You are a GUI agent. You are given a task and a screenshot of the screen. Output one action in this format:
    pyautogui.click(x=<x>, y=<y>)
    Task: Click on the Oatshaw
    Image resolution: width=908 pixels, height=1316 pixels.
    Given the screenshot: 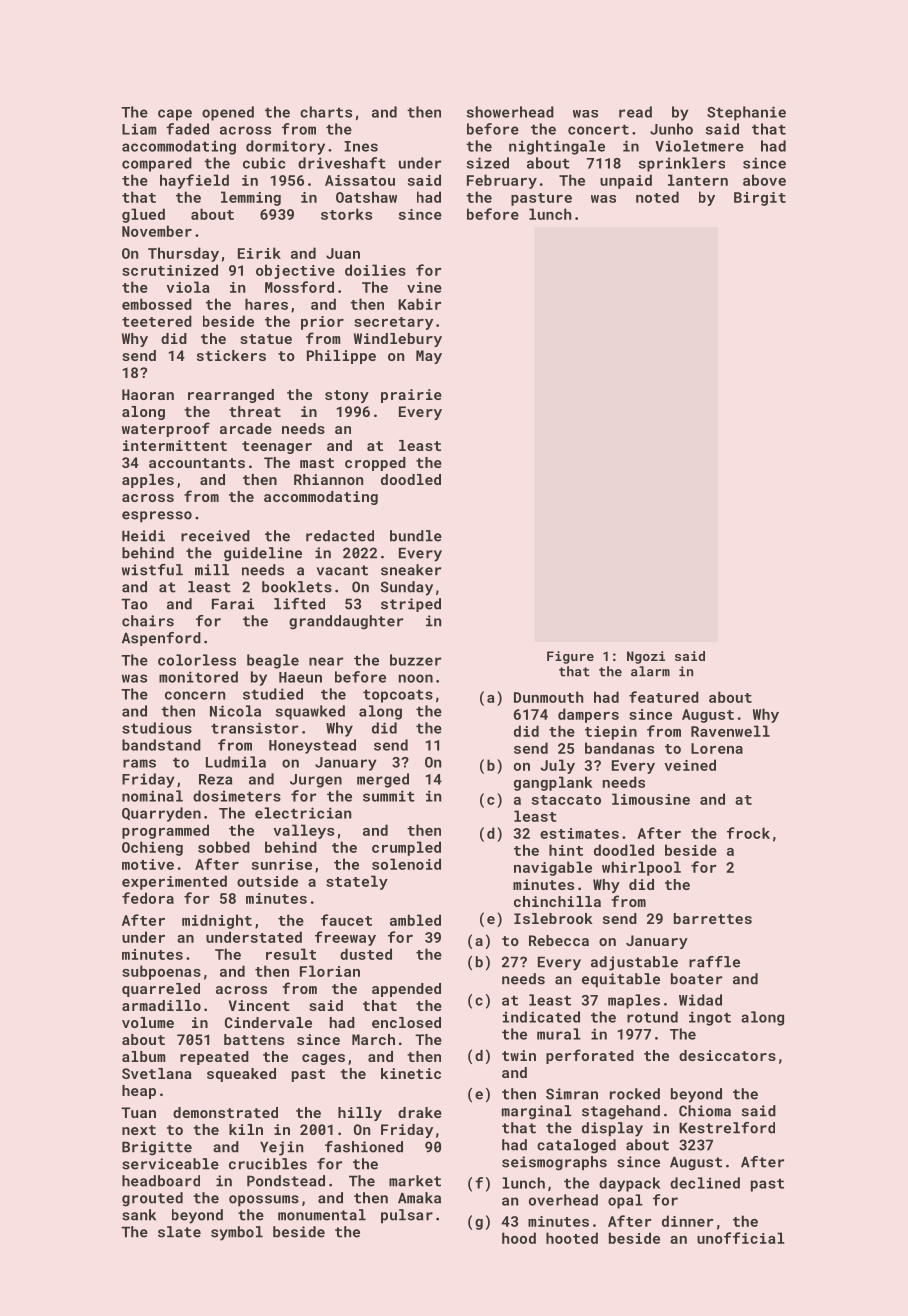 What is the action you would take?
    pyautogui.click(x=366, y=197)
